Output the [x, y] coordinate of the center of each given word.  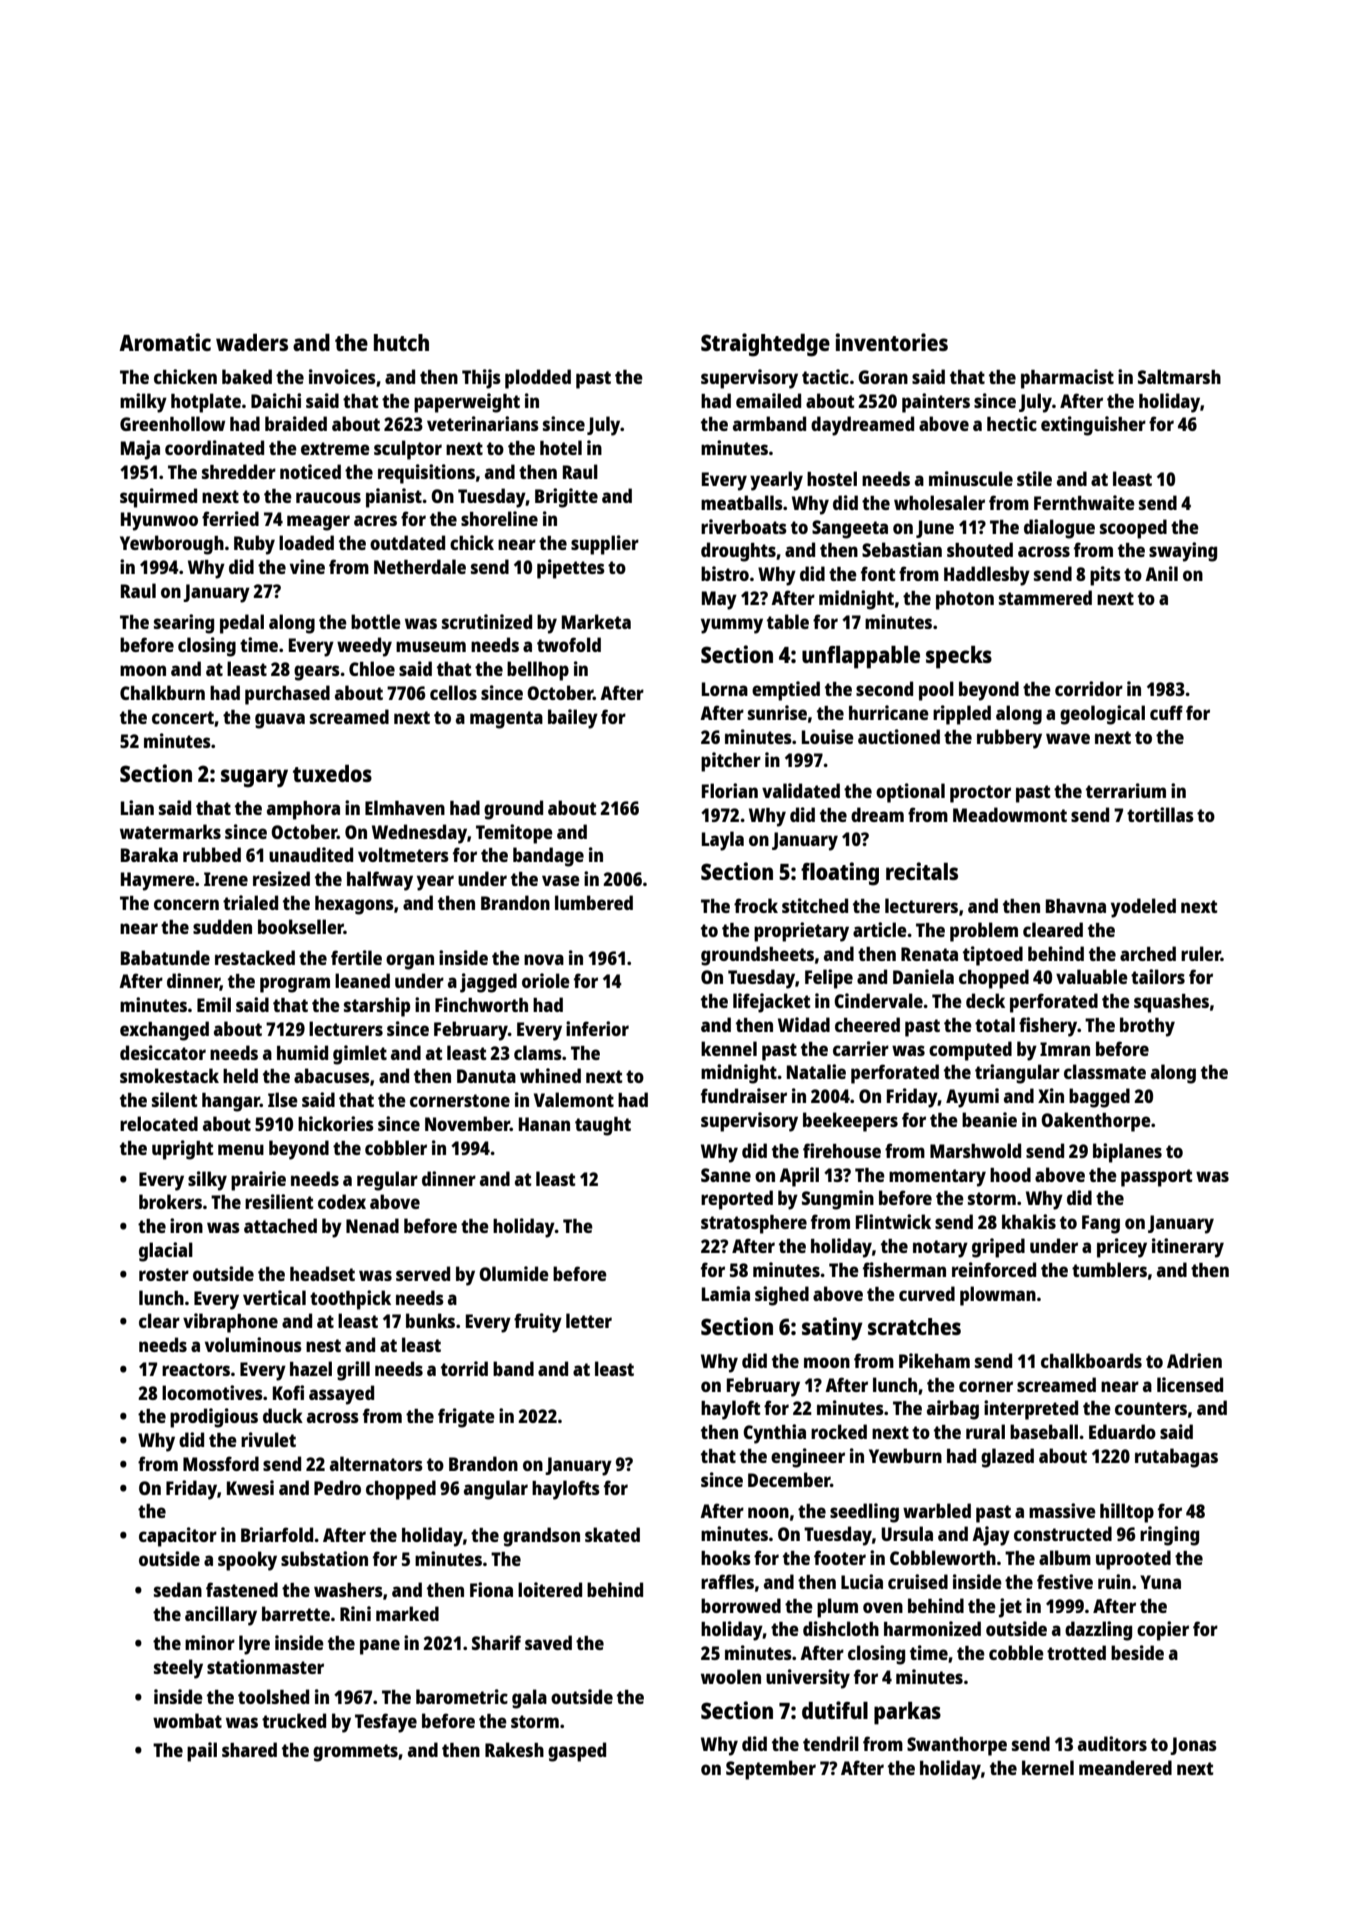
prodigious [214, 1418]
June [935, 529]
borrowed [741, 1605]
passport [1156, 1178]
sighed [782, 1296]
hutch [401, 342]
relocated [159, 1123]
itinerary [1188, 1248]
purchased [287, 695]
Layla [723, 841]
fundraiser [744, 1095]
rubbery [1009, 739]
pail [202, 1752]
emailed [768, 400]
